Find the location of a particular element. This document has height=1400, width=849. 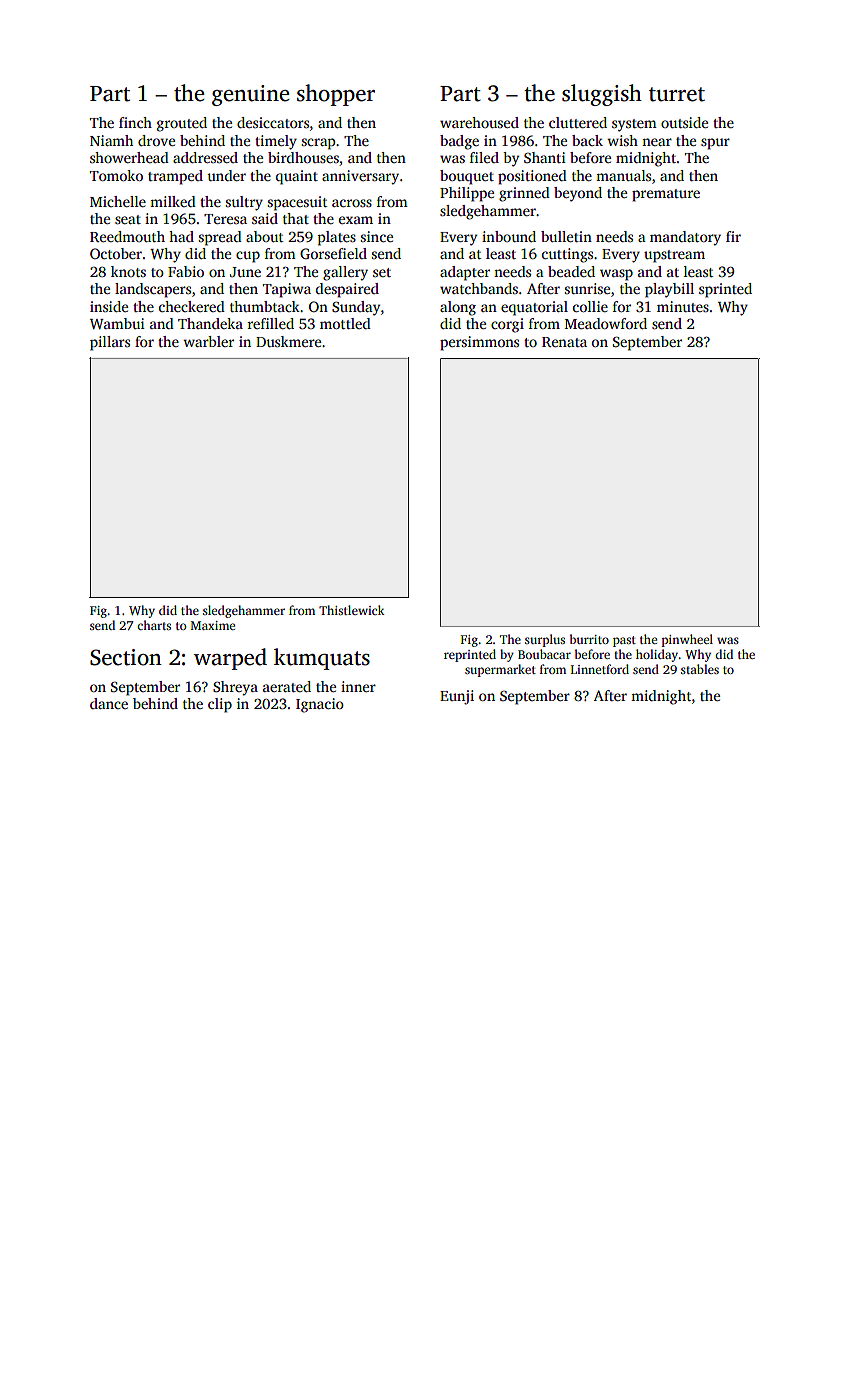

spur is located at coordinates (715, 144).
